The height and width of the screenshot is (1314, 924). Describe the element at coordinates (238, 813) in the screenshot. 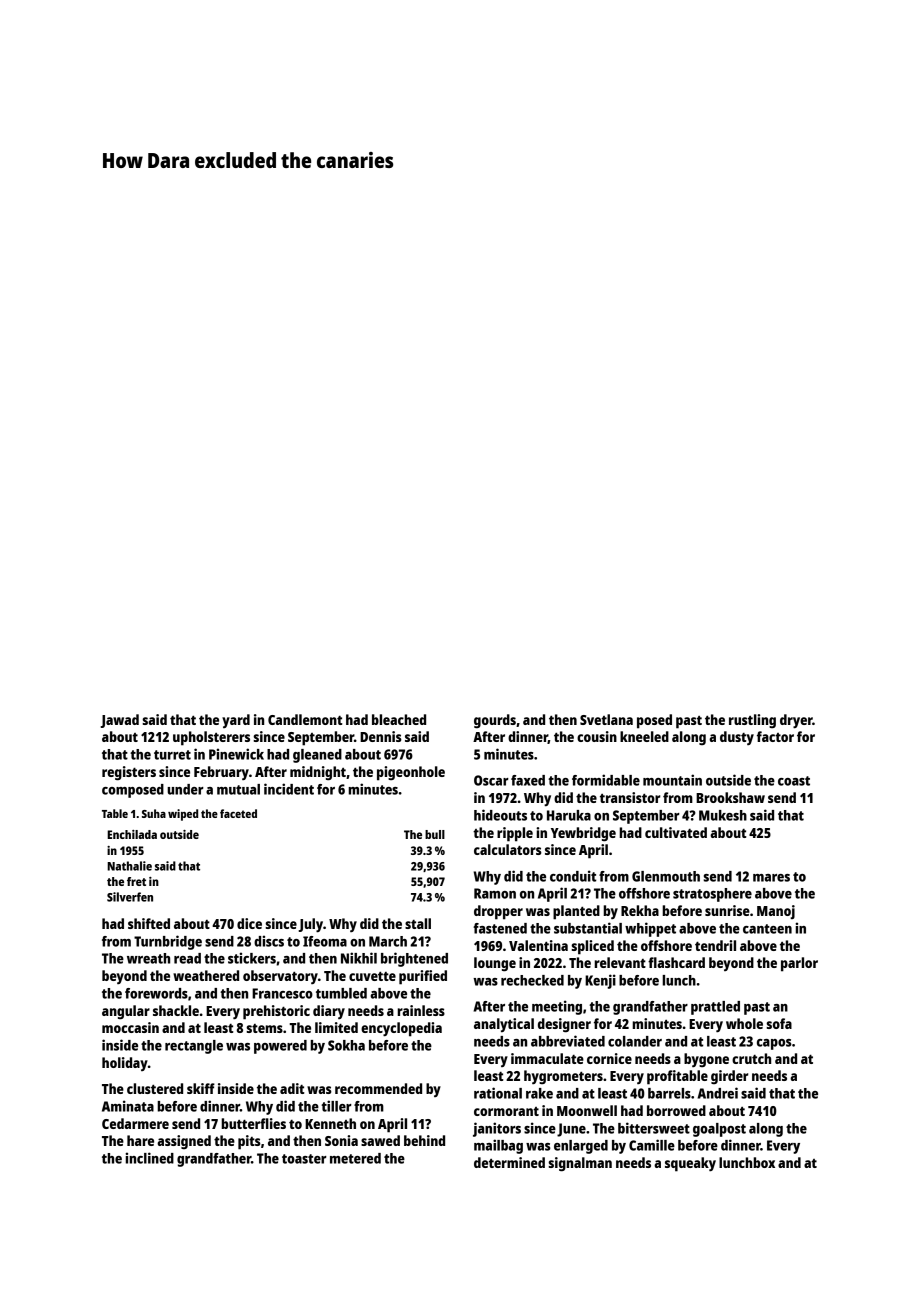

I see `faceted` at that location.
